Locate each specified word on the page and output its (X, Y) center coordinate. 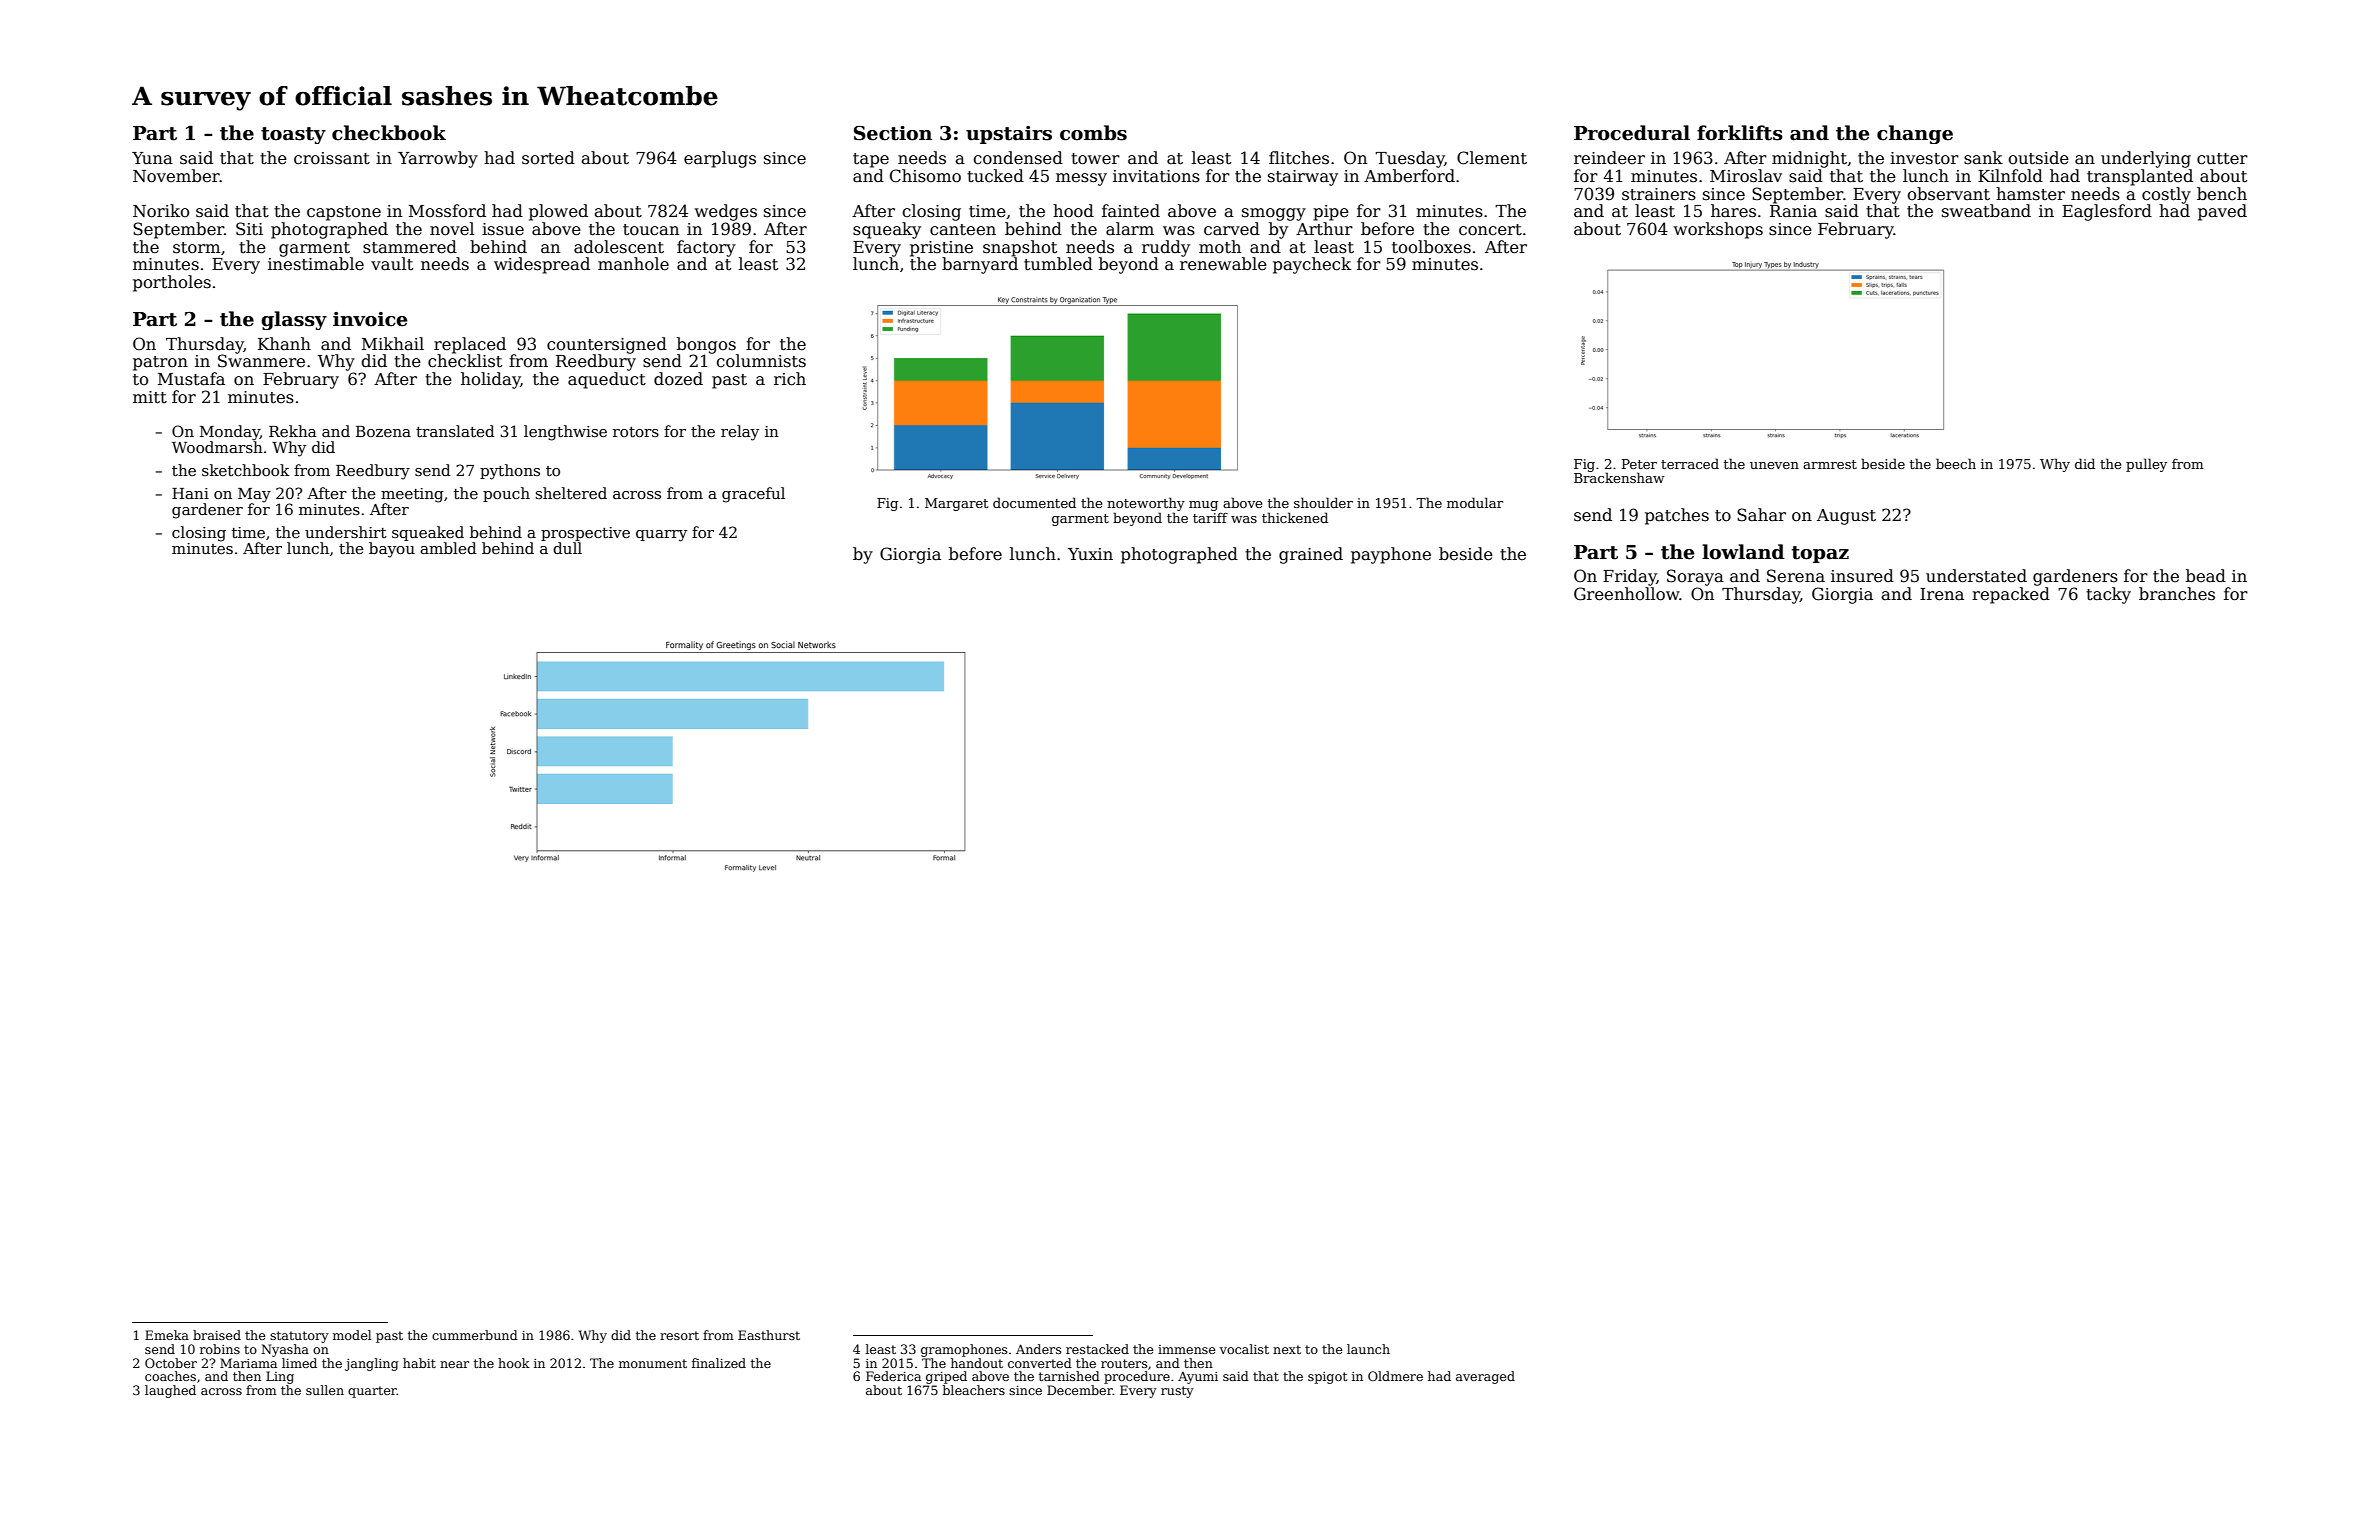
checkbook (389, 133)
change (1915, 134)
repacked (2011, 595)
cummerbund (475, 1335)
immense (1186, 1349)
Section (893, 133)
